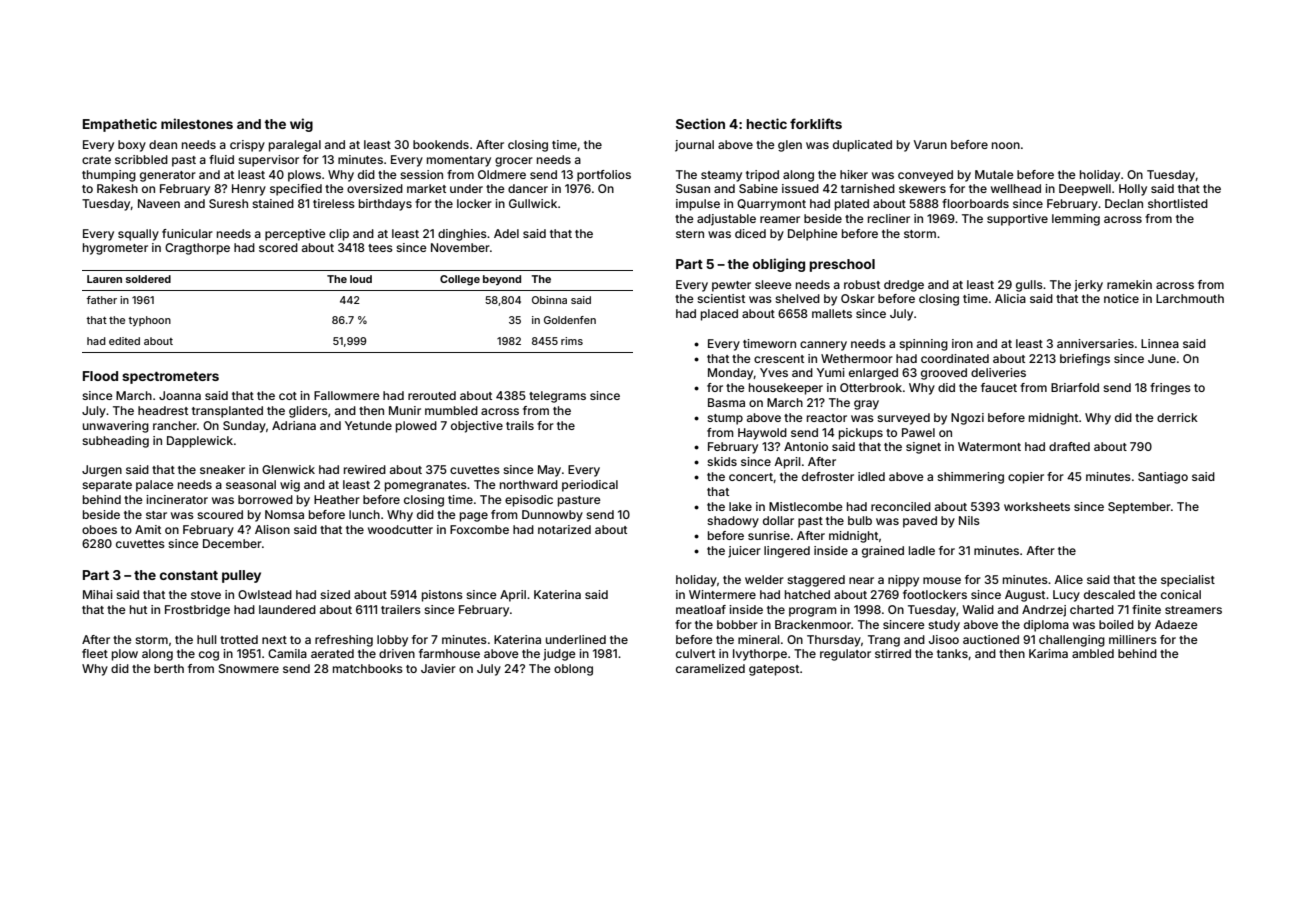 The image size is (1308, 924). What do you see at coordinates (120, 125) in the document?
I see `Empathetic` at bounding box center [120, 125].
